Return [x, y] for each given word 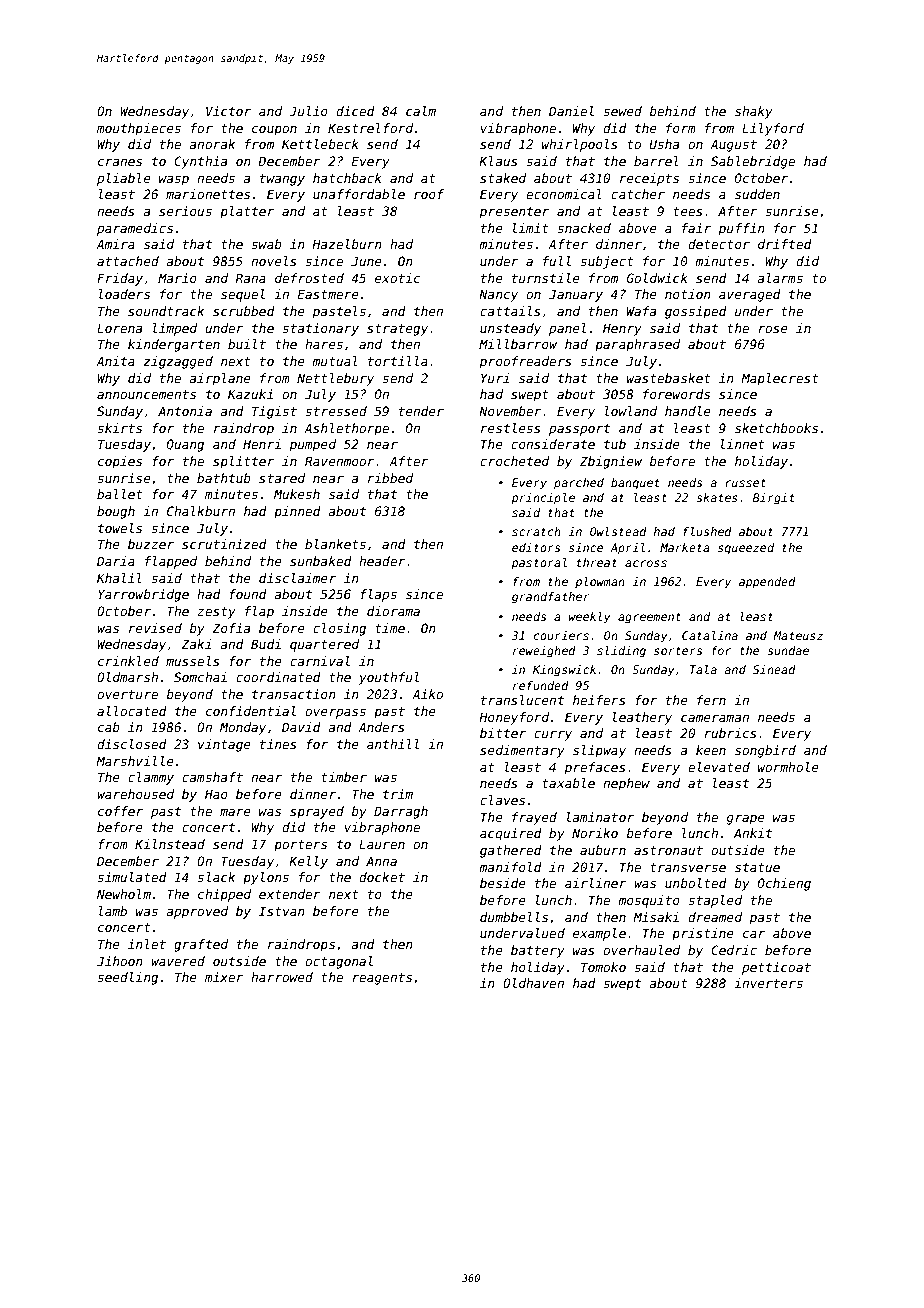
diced [355, 111]
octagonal [339, 962]
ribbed [390, 478]
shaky [754, 112]
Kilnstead [170, 844]
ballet [120, 494]
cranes [120, 162]
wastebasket [669, 378]
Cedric [734, 950]
